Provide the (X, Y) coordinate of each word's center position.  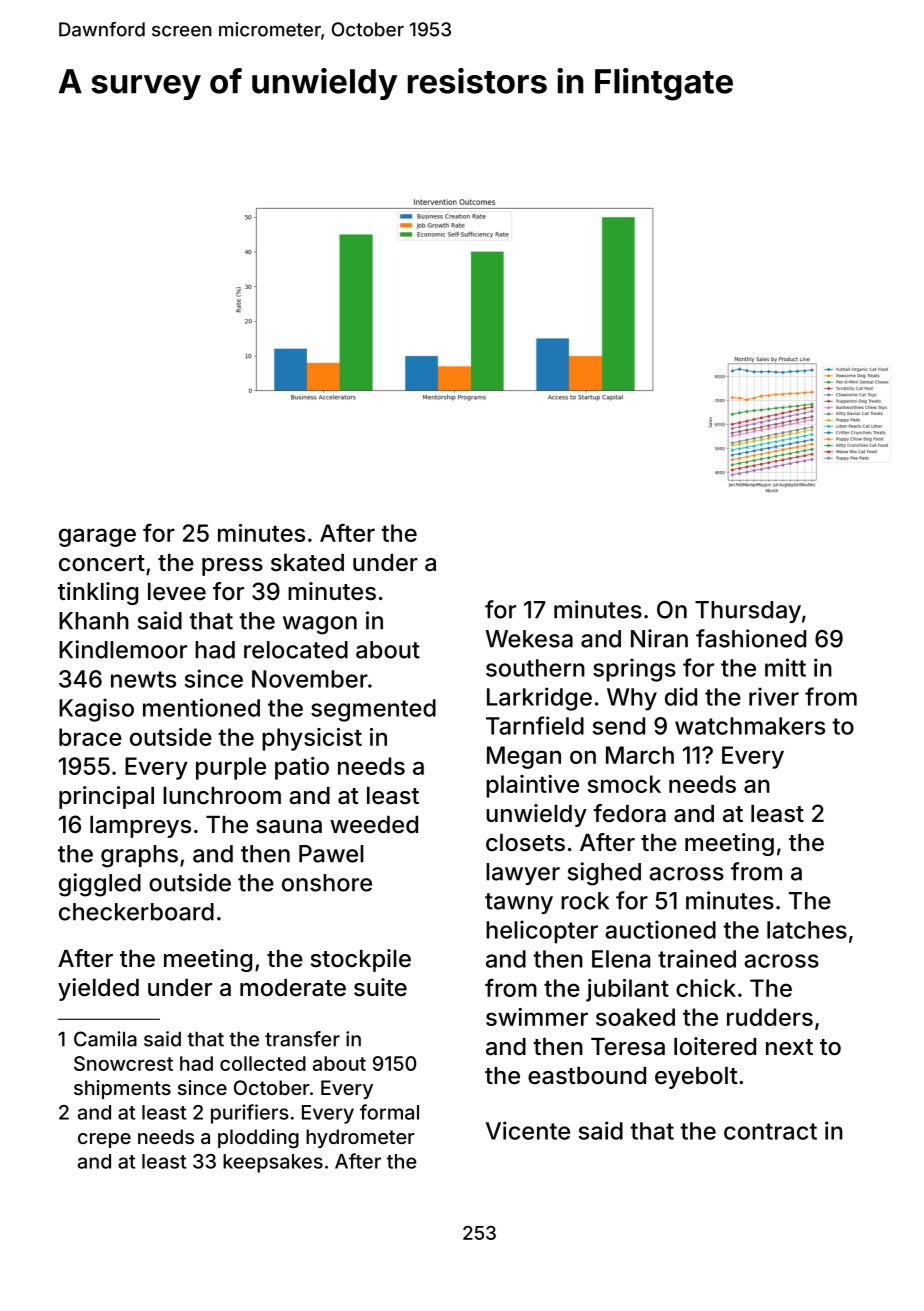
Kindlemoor (123, 649)
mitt (785, 667)
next (789, 1047)
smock (624, 784)
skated (307, 563)
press (232, 567)
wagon (320, 625)
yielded (98, 989)
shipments (122, 1089)
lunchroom (222, 796)
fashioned (751, 638)
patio (302, 768)
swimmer (537, 1017)
